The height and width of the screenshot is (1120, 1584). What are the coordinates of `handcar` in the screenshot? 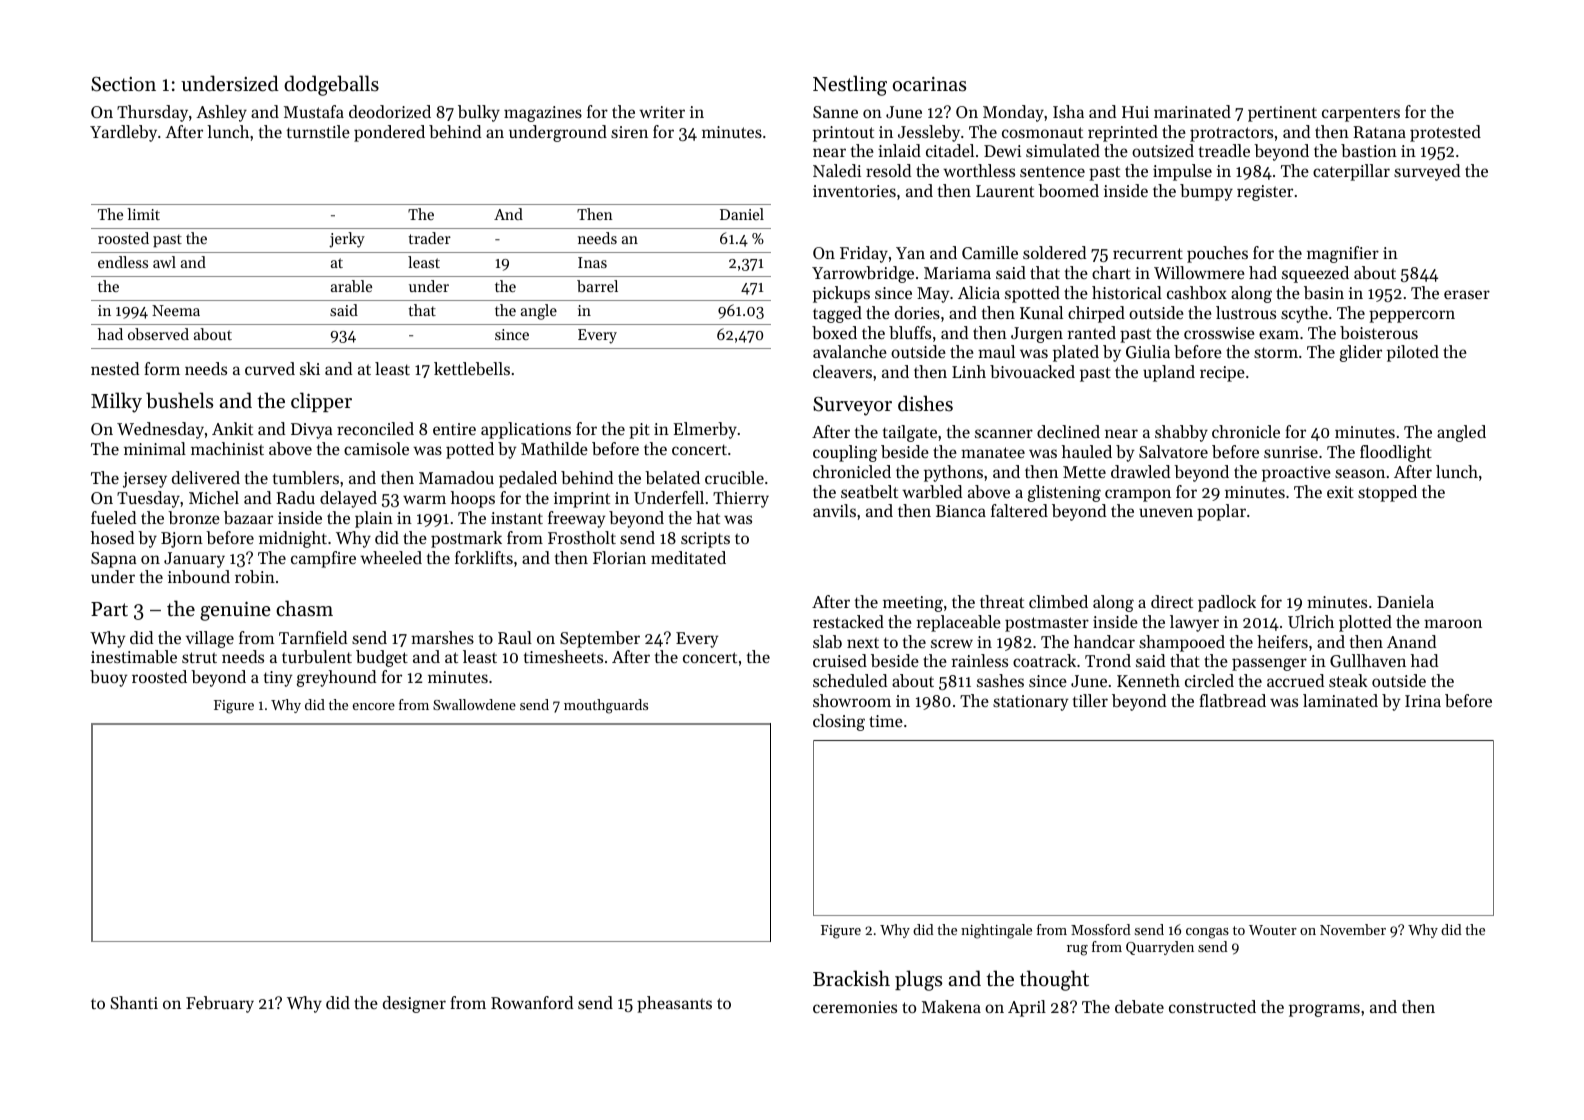 It's located at (1104, 641).
